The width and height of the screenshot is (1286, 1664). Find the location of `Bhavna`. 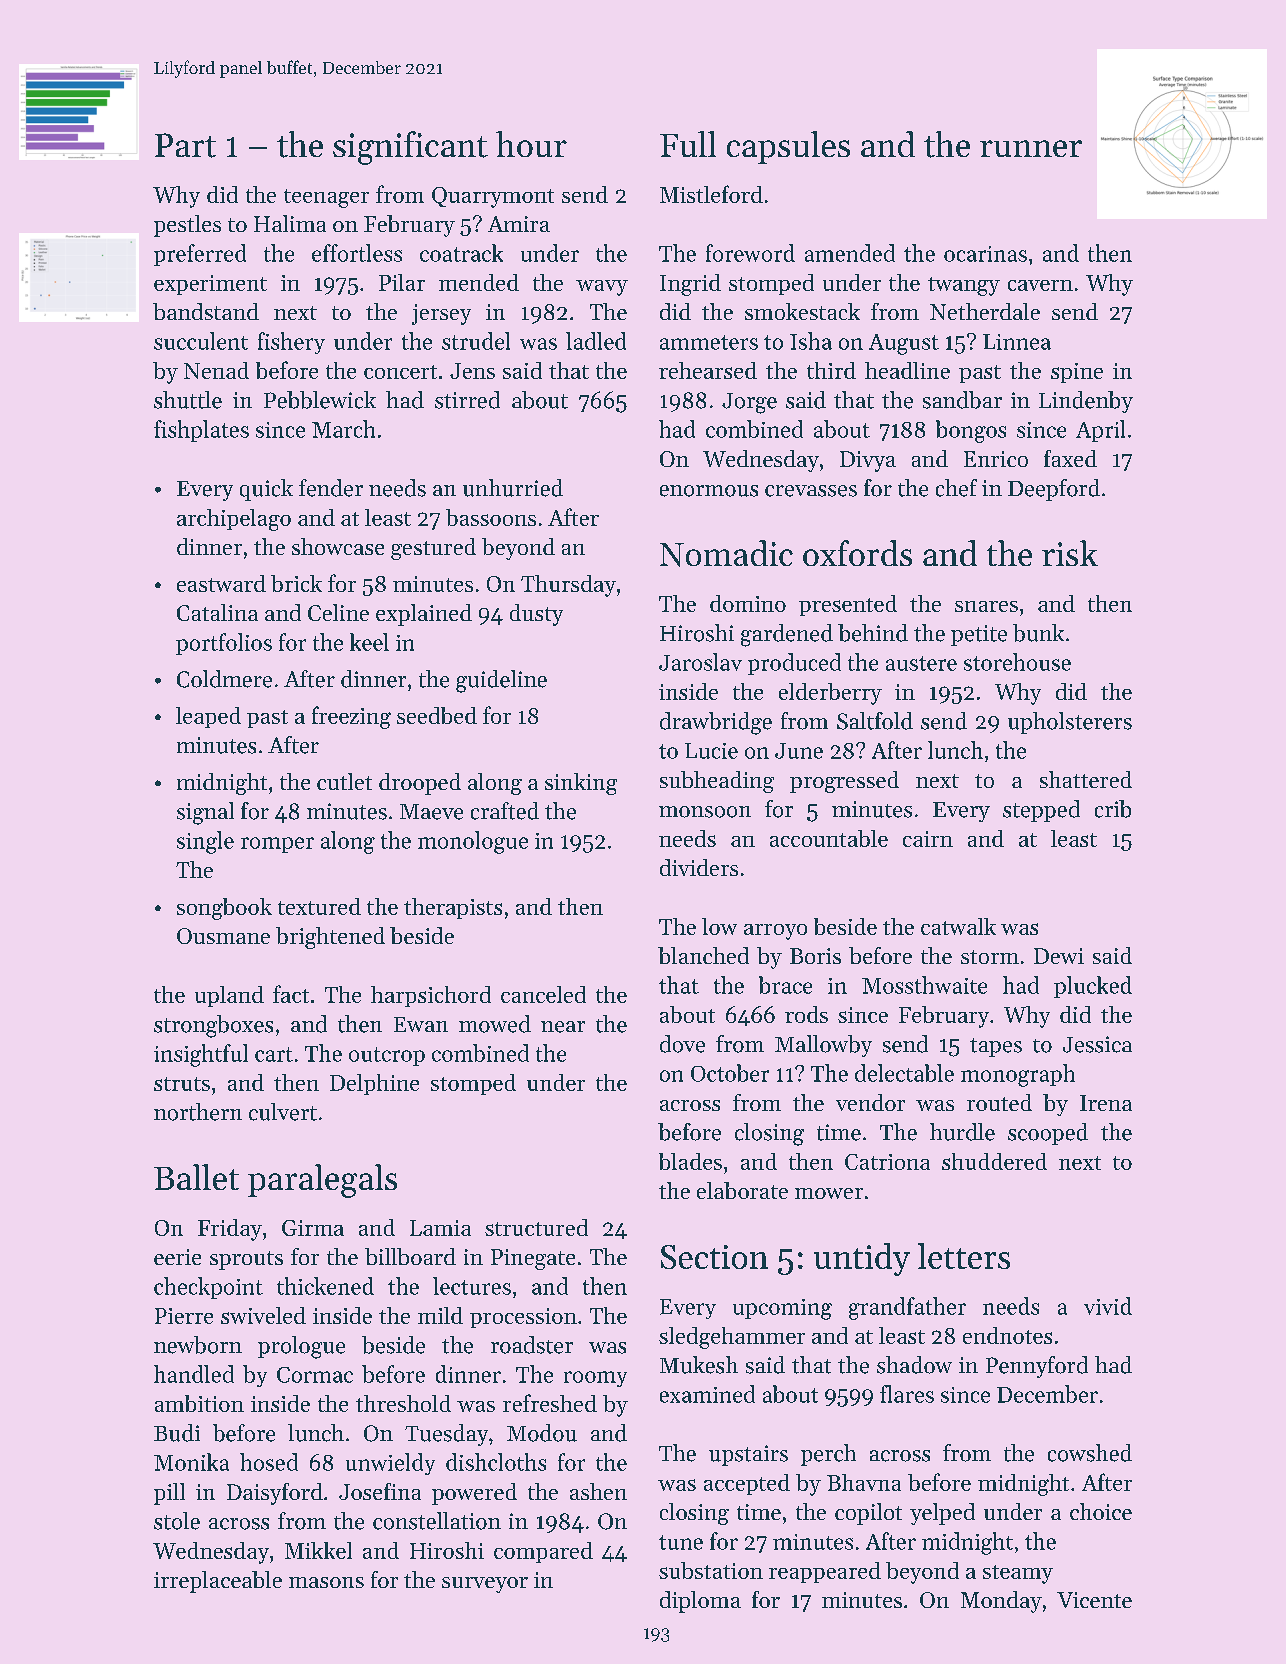

Bhavna is located at coordinates (864, 1482).
